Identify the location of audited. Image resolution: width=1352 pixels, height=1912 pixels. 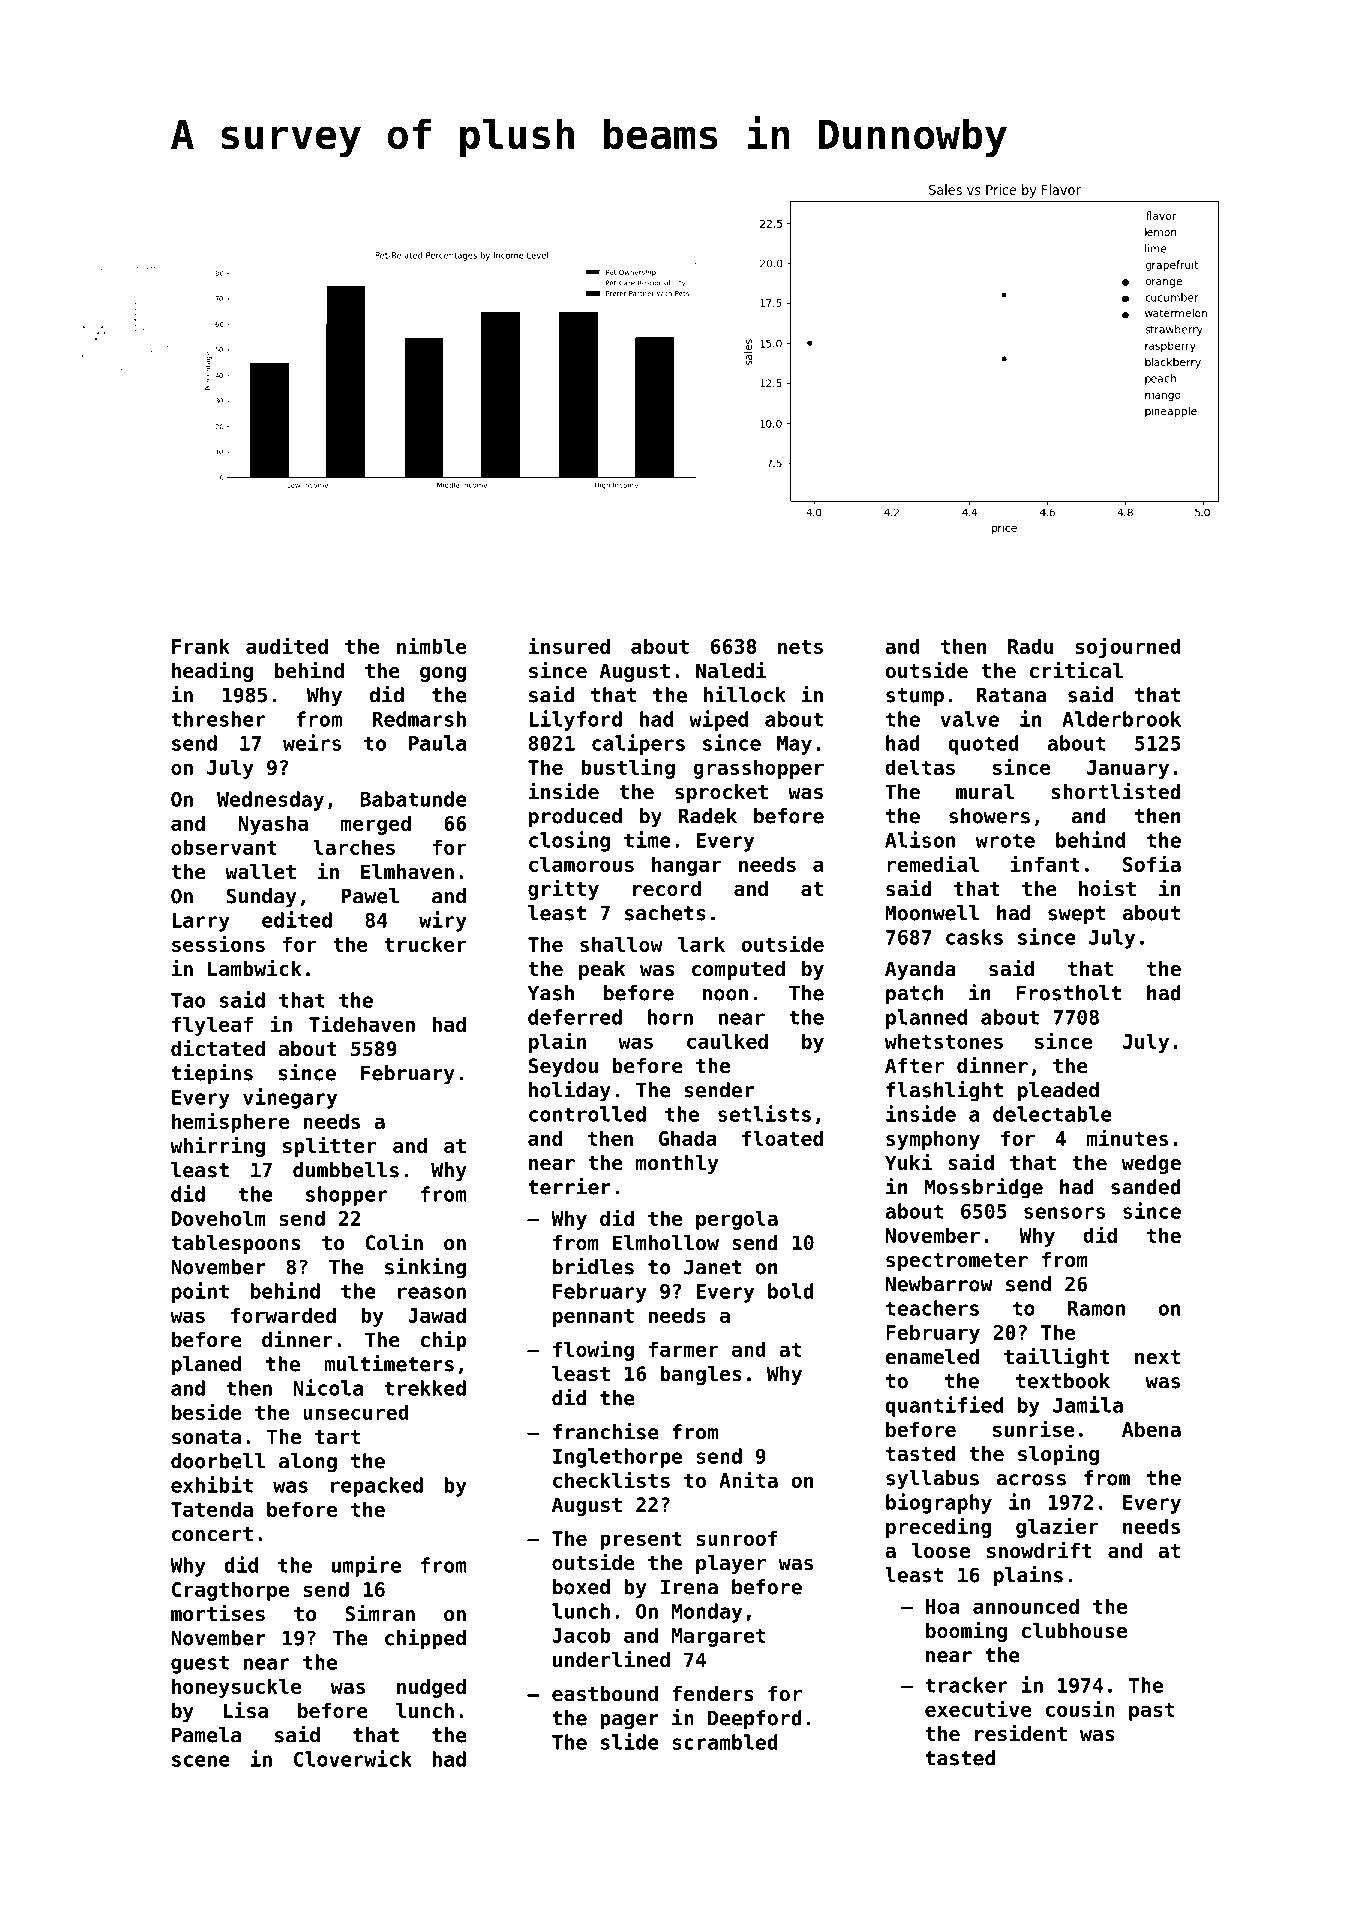
(287, 645).
